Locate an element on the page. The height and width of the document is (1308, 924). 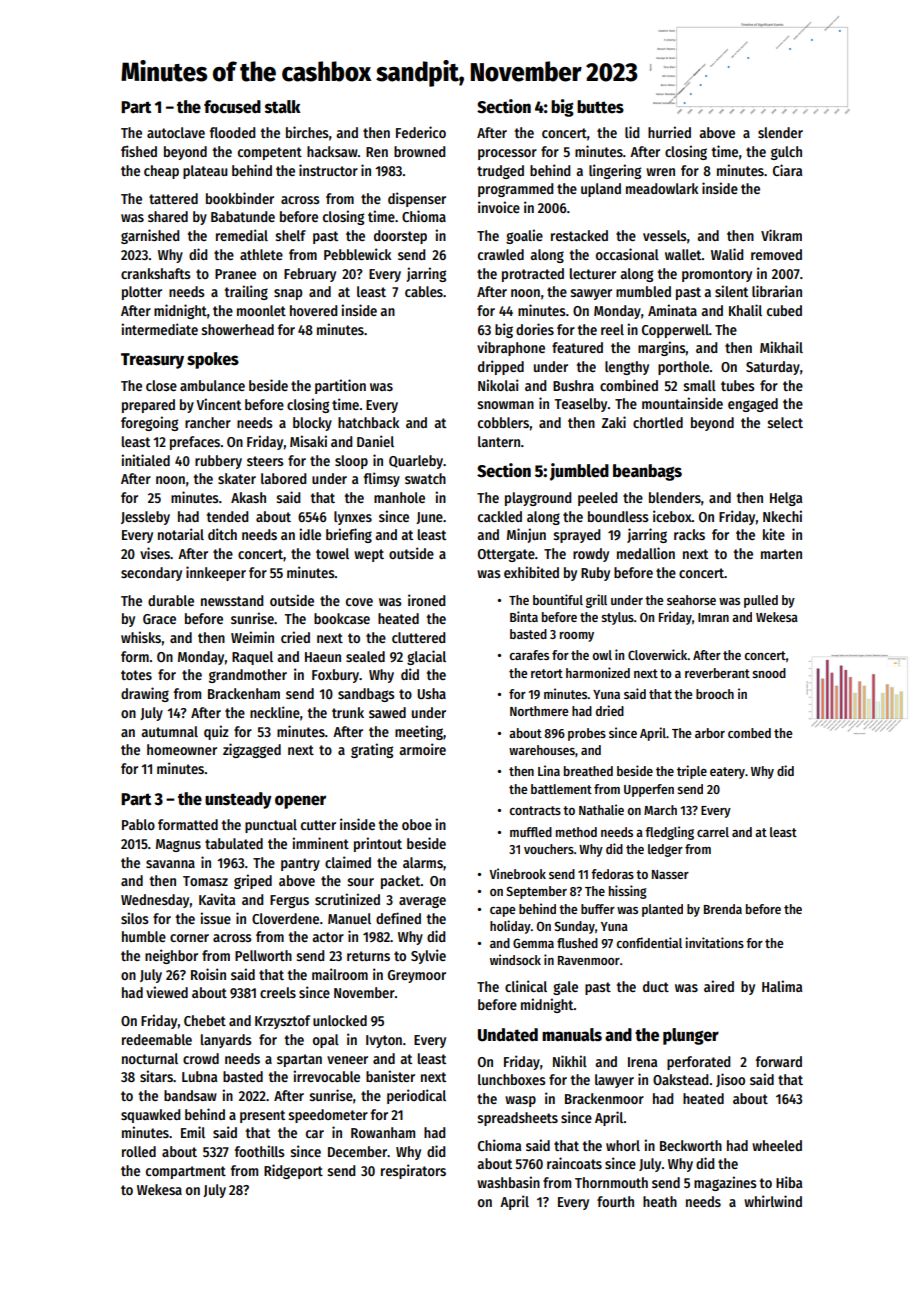
autoclave is located at coordinates (176, 132).
